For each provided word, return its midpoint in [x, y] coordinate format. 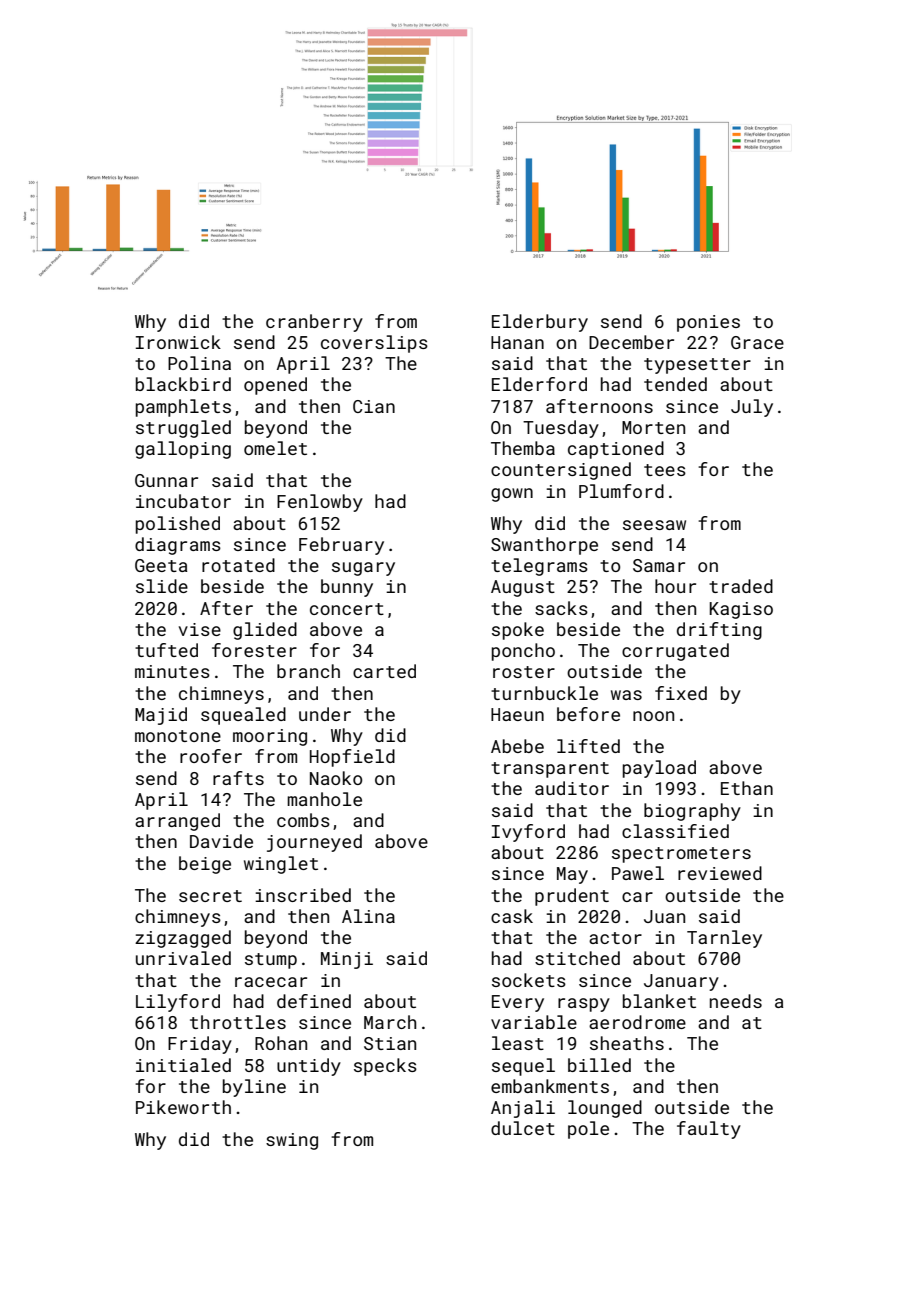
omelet [275, 448]
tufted [166, 650]
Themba [523, 448]
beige [205, 865]
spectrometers [681, 855]
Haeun [517, 714]
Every [518, 1003]
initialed [183, 1065]
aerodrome [637, 1022]
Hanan [517, 342]
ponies [708, 323]
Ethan [747, 788]
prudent [572, 897]
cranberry [314, 323]
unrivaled [183, 958]
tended [675, 384]
